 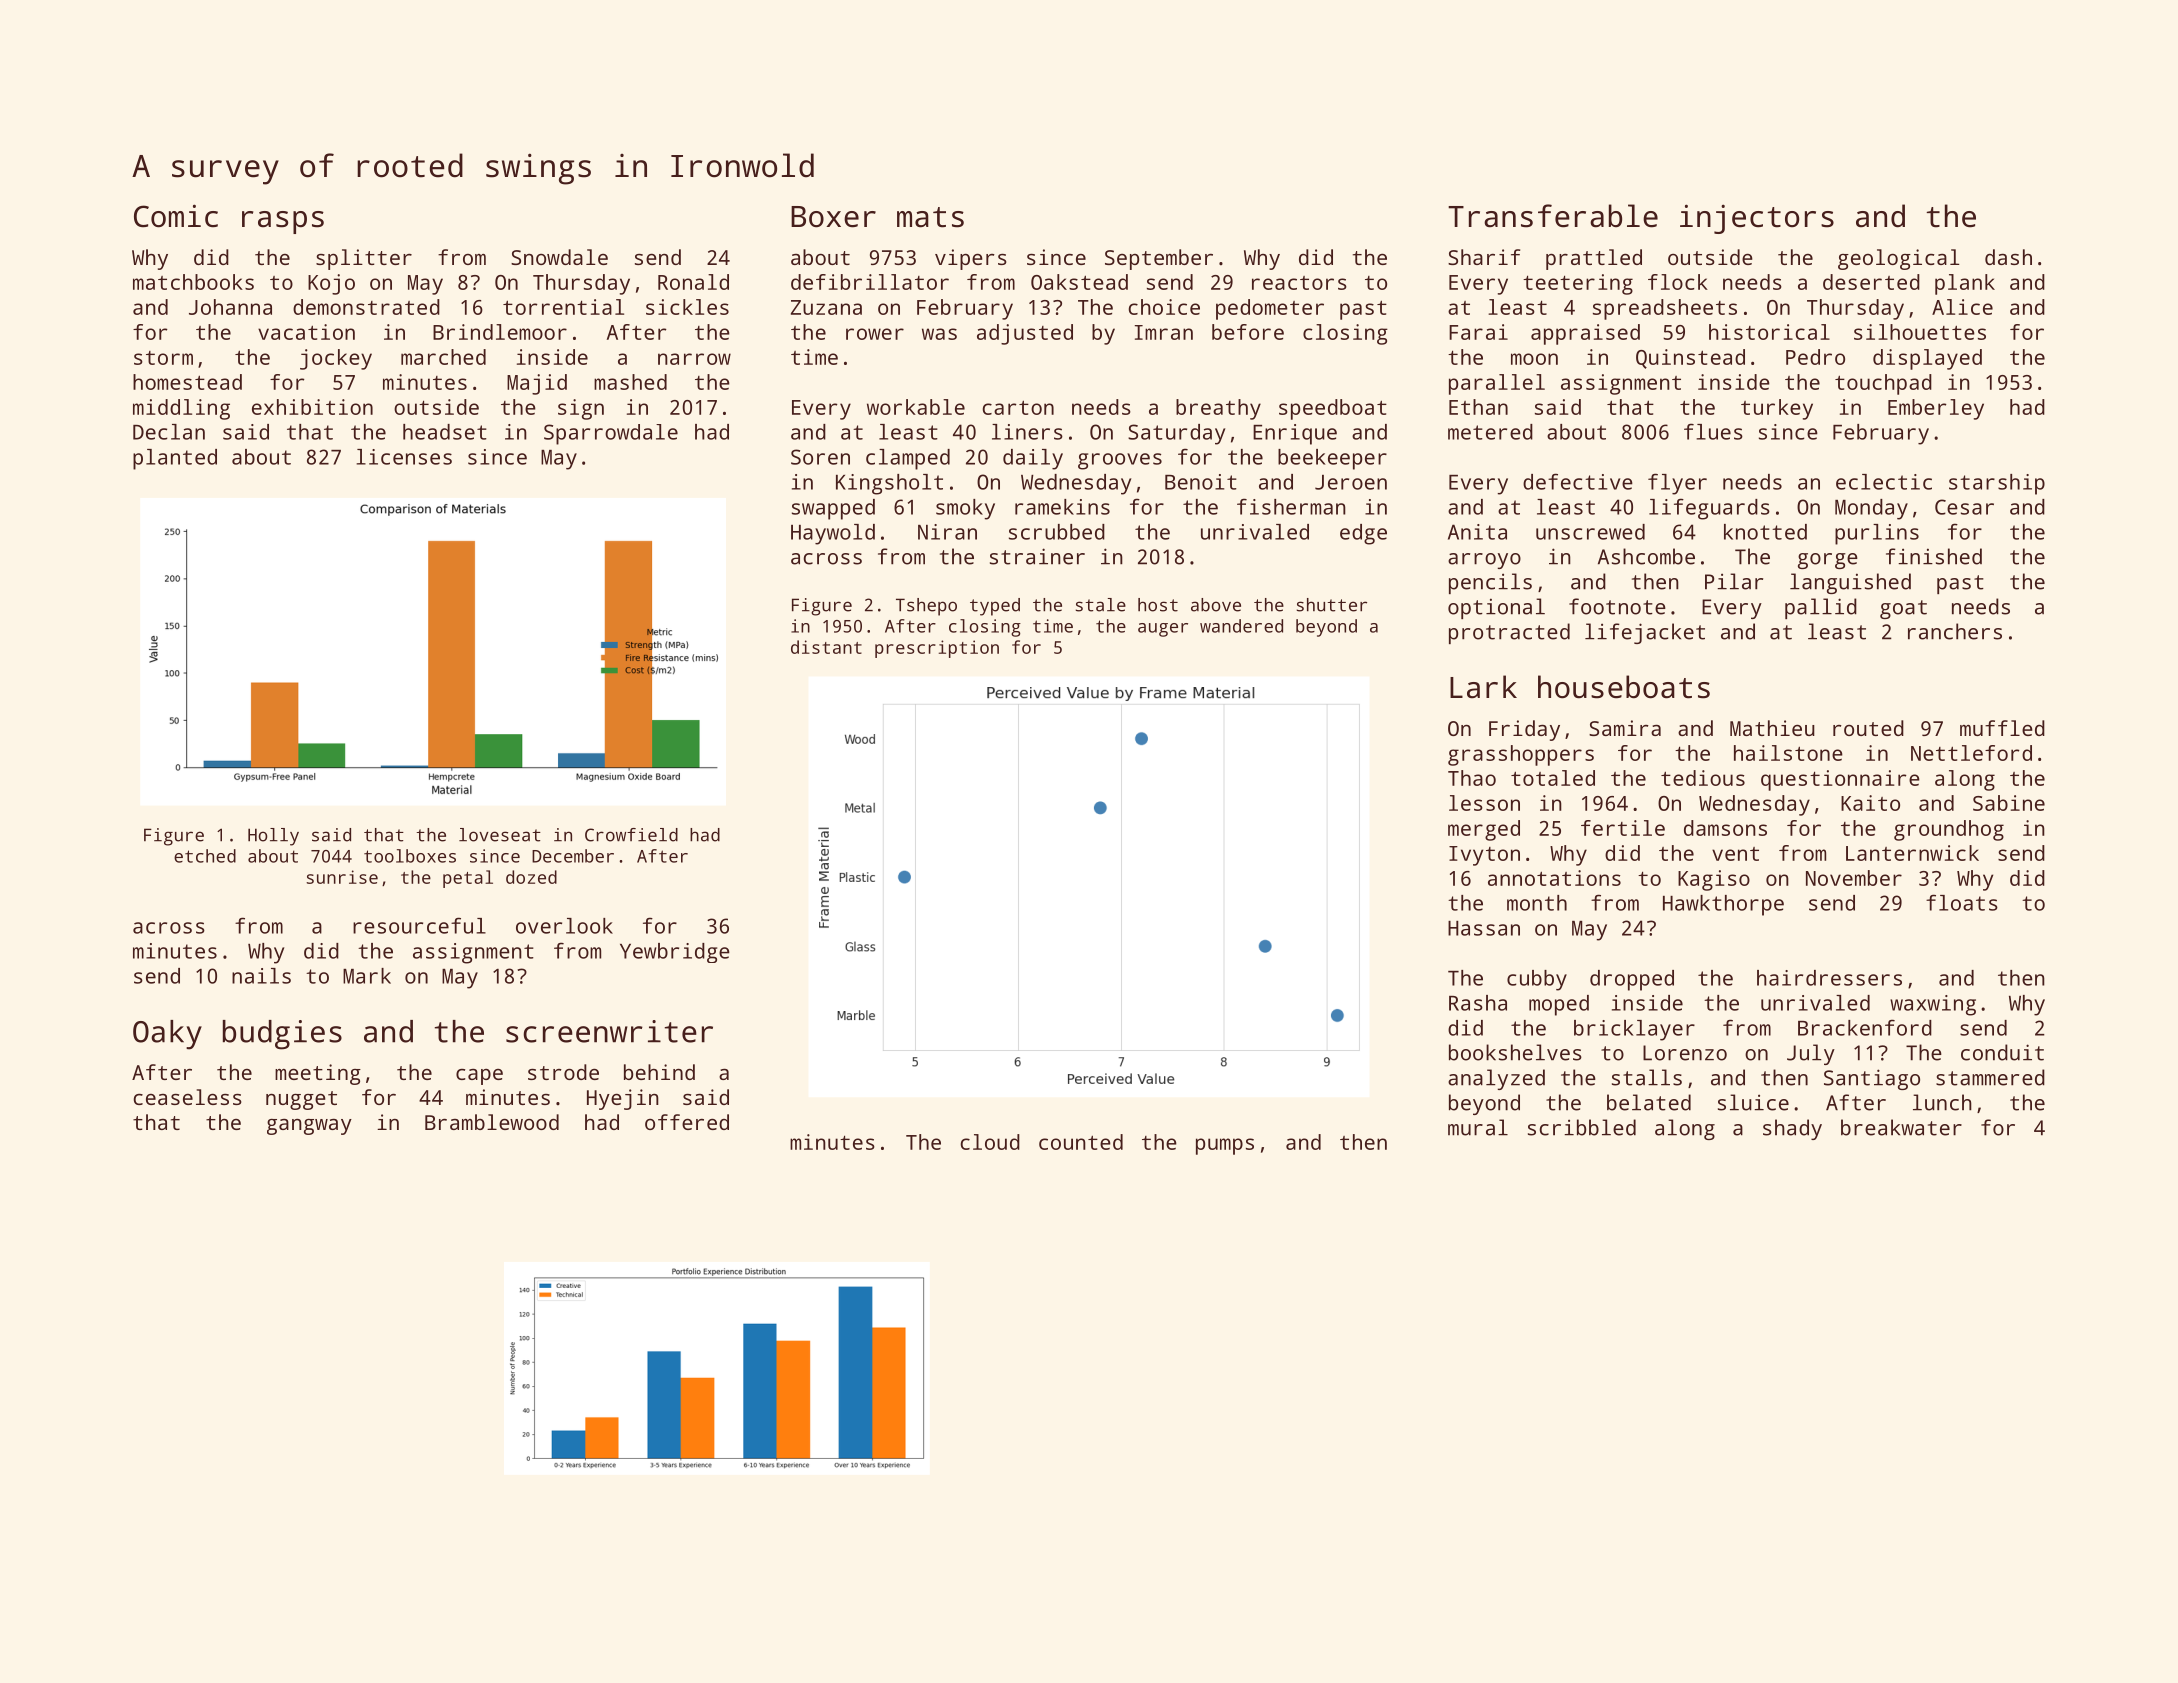 What do you see at coordinates (826, 647) in the image?
I see `distant` at bounding box center [826, 647].
